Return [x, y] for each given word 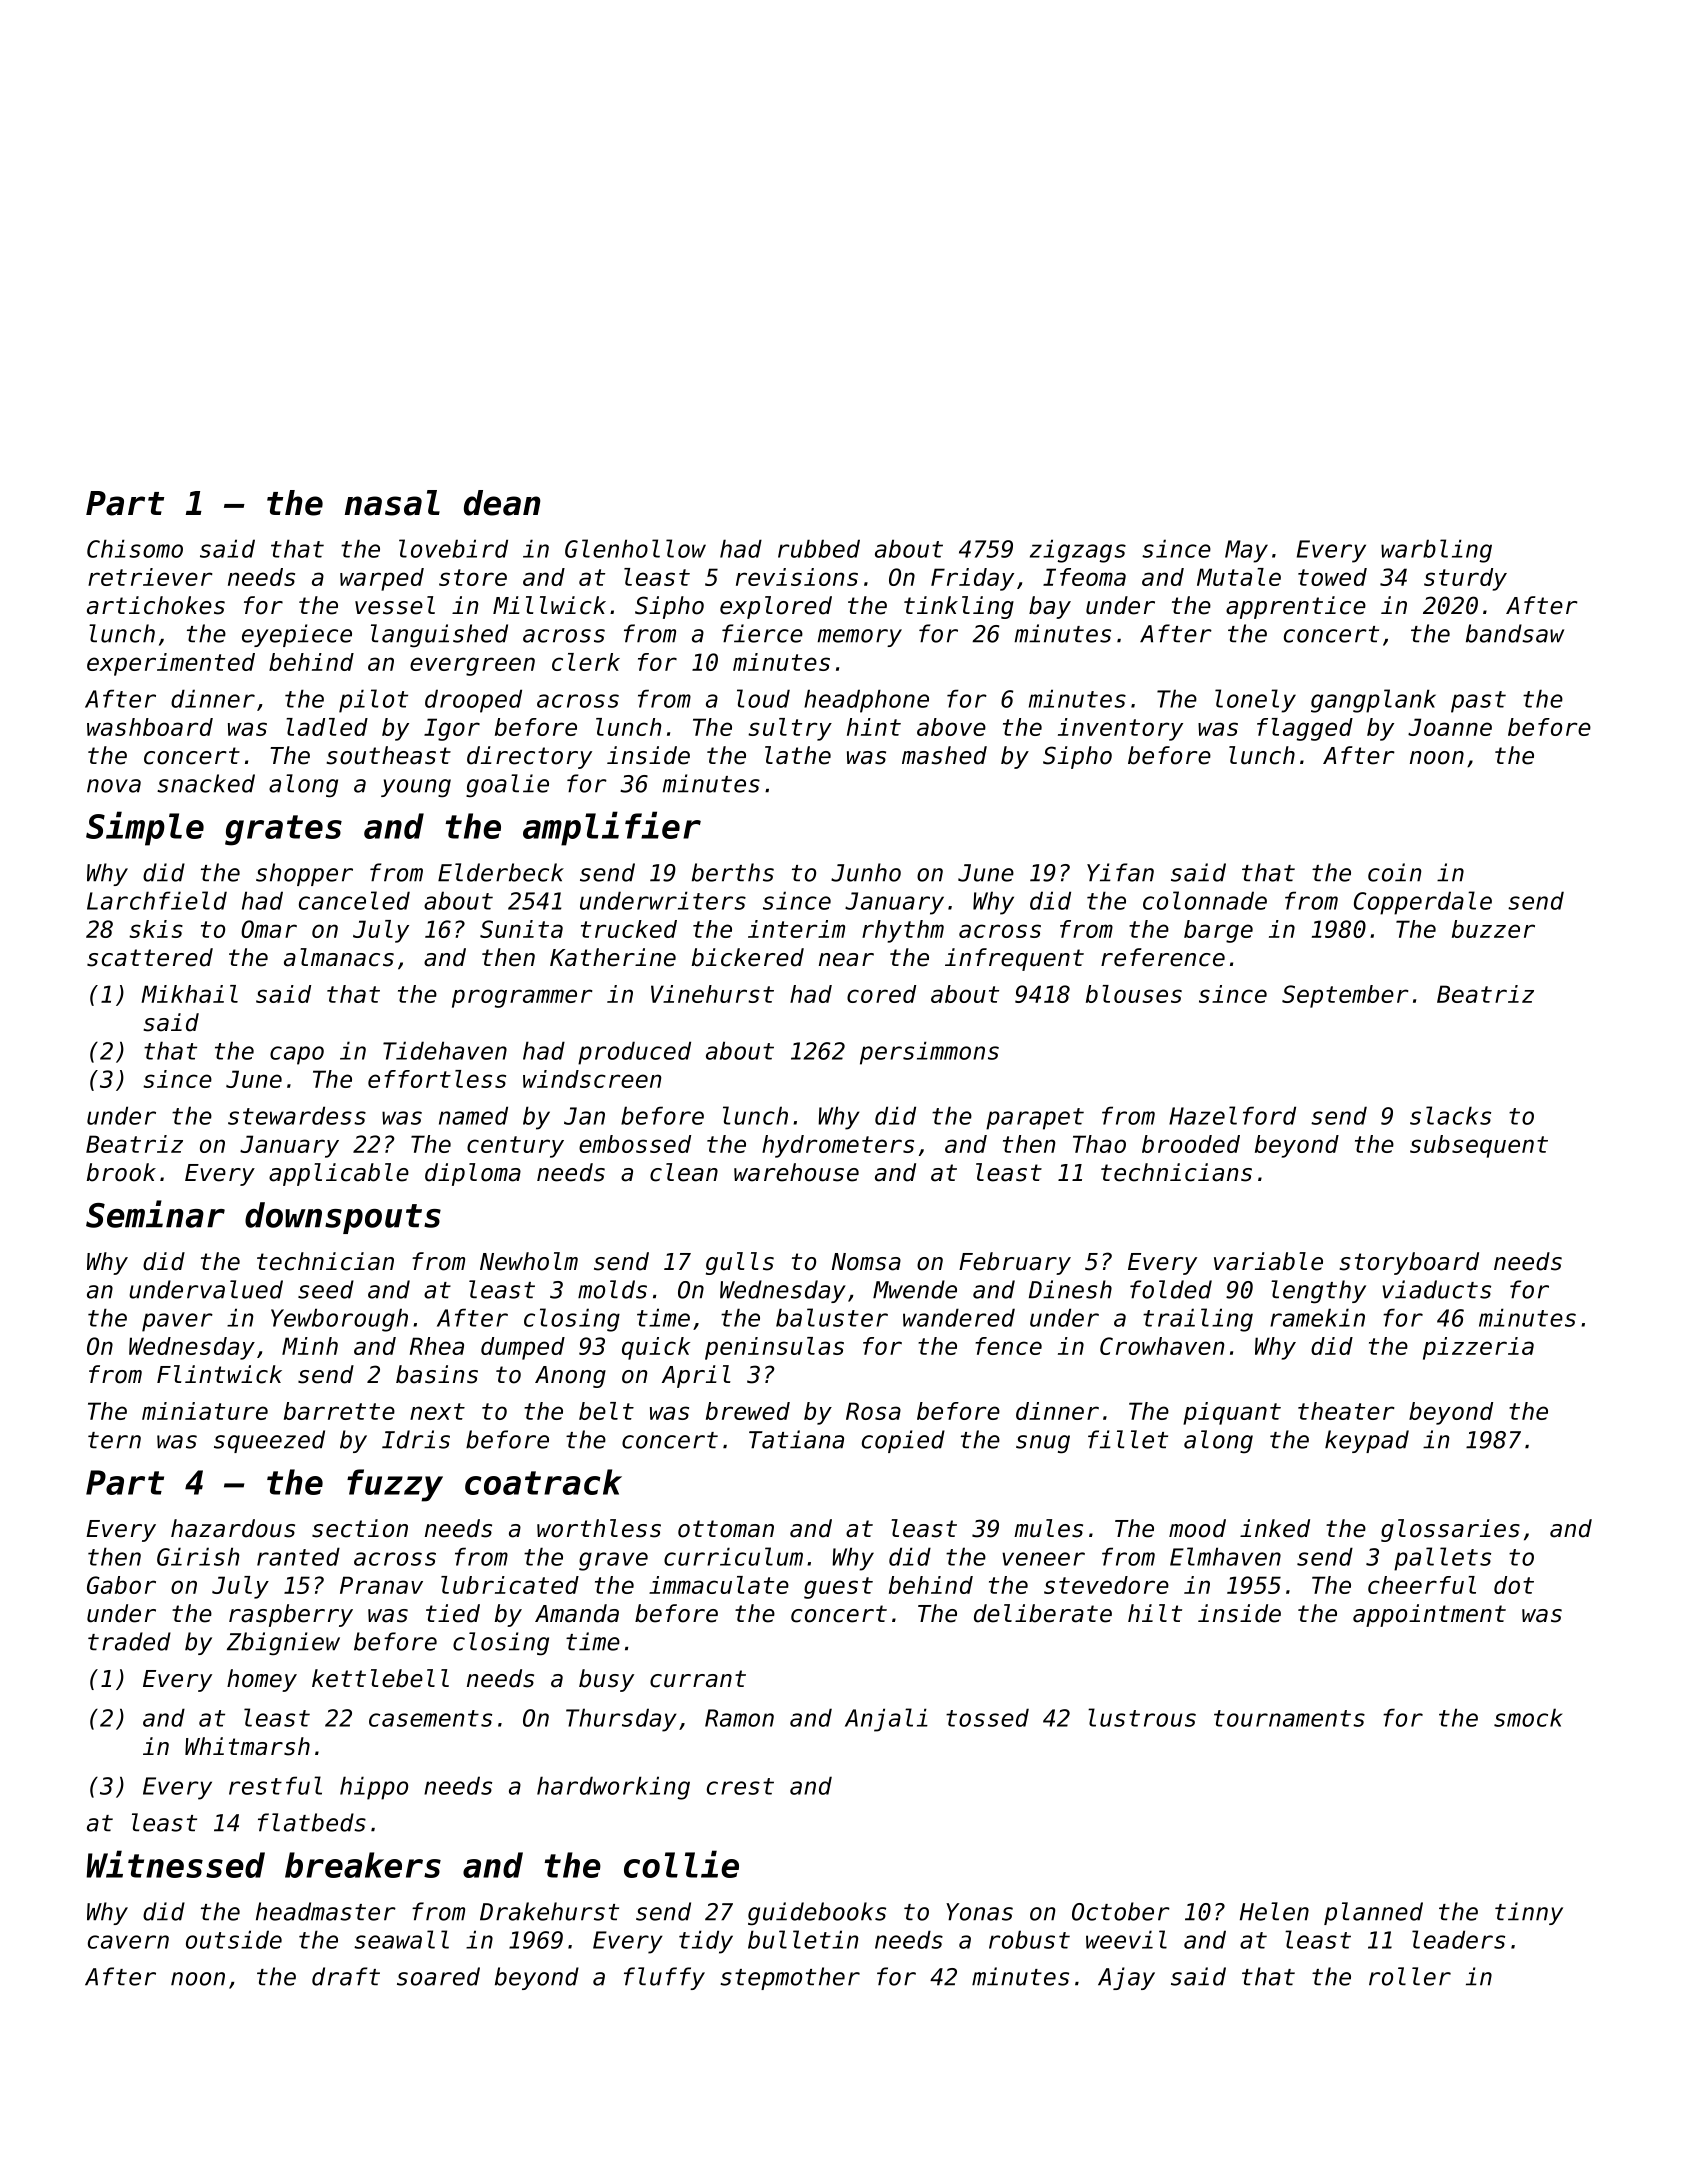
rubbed [819, 548]
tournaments [1289, 1718]
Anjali [886, 1720]
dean [502, 503]
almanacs [339, 957]
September [1345, 996]
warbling [1436, 551]
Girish [198, 1556]
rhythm [903, 931]
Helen [1274, 1911]
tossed [987, 1717]
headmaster [326, 1911]
